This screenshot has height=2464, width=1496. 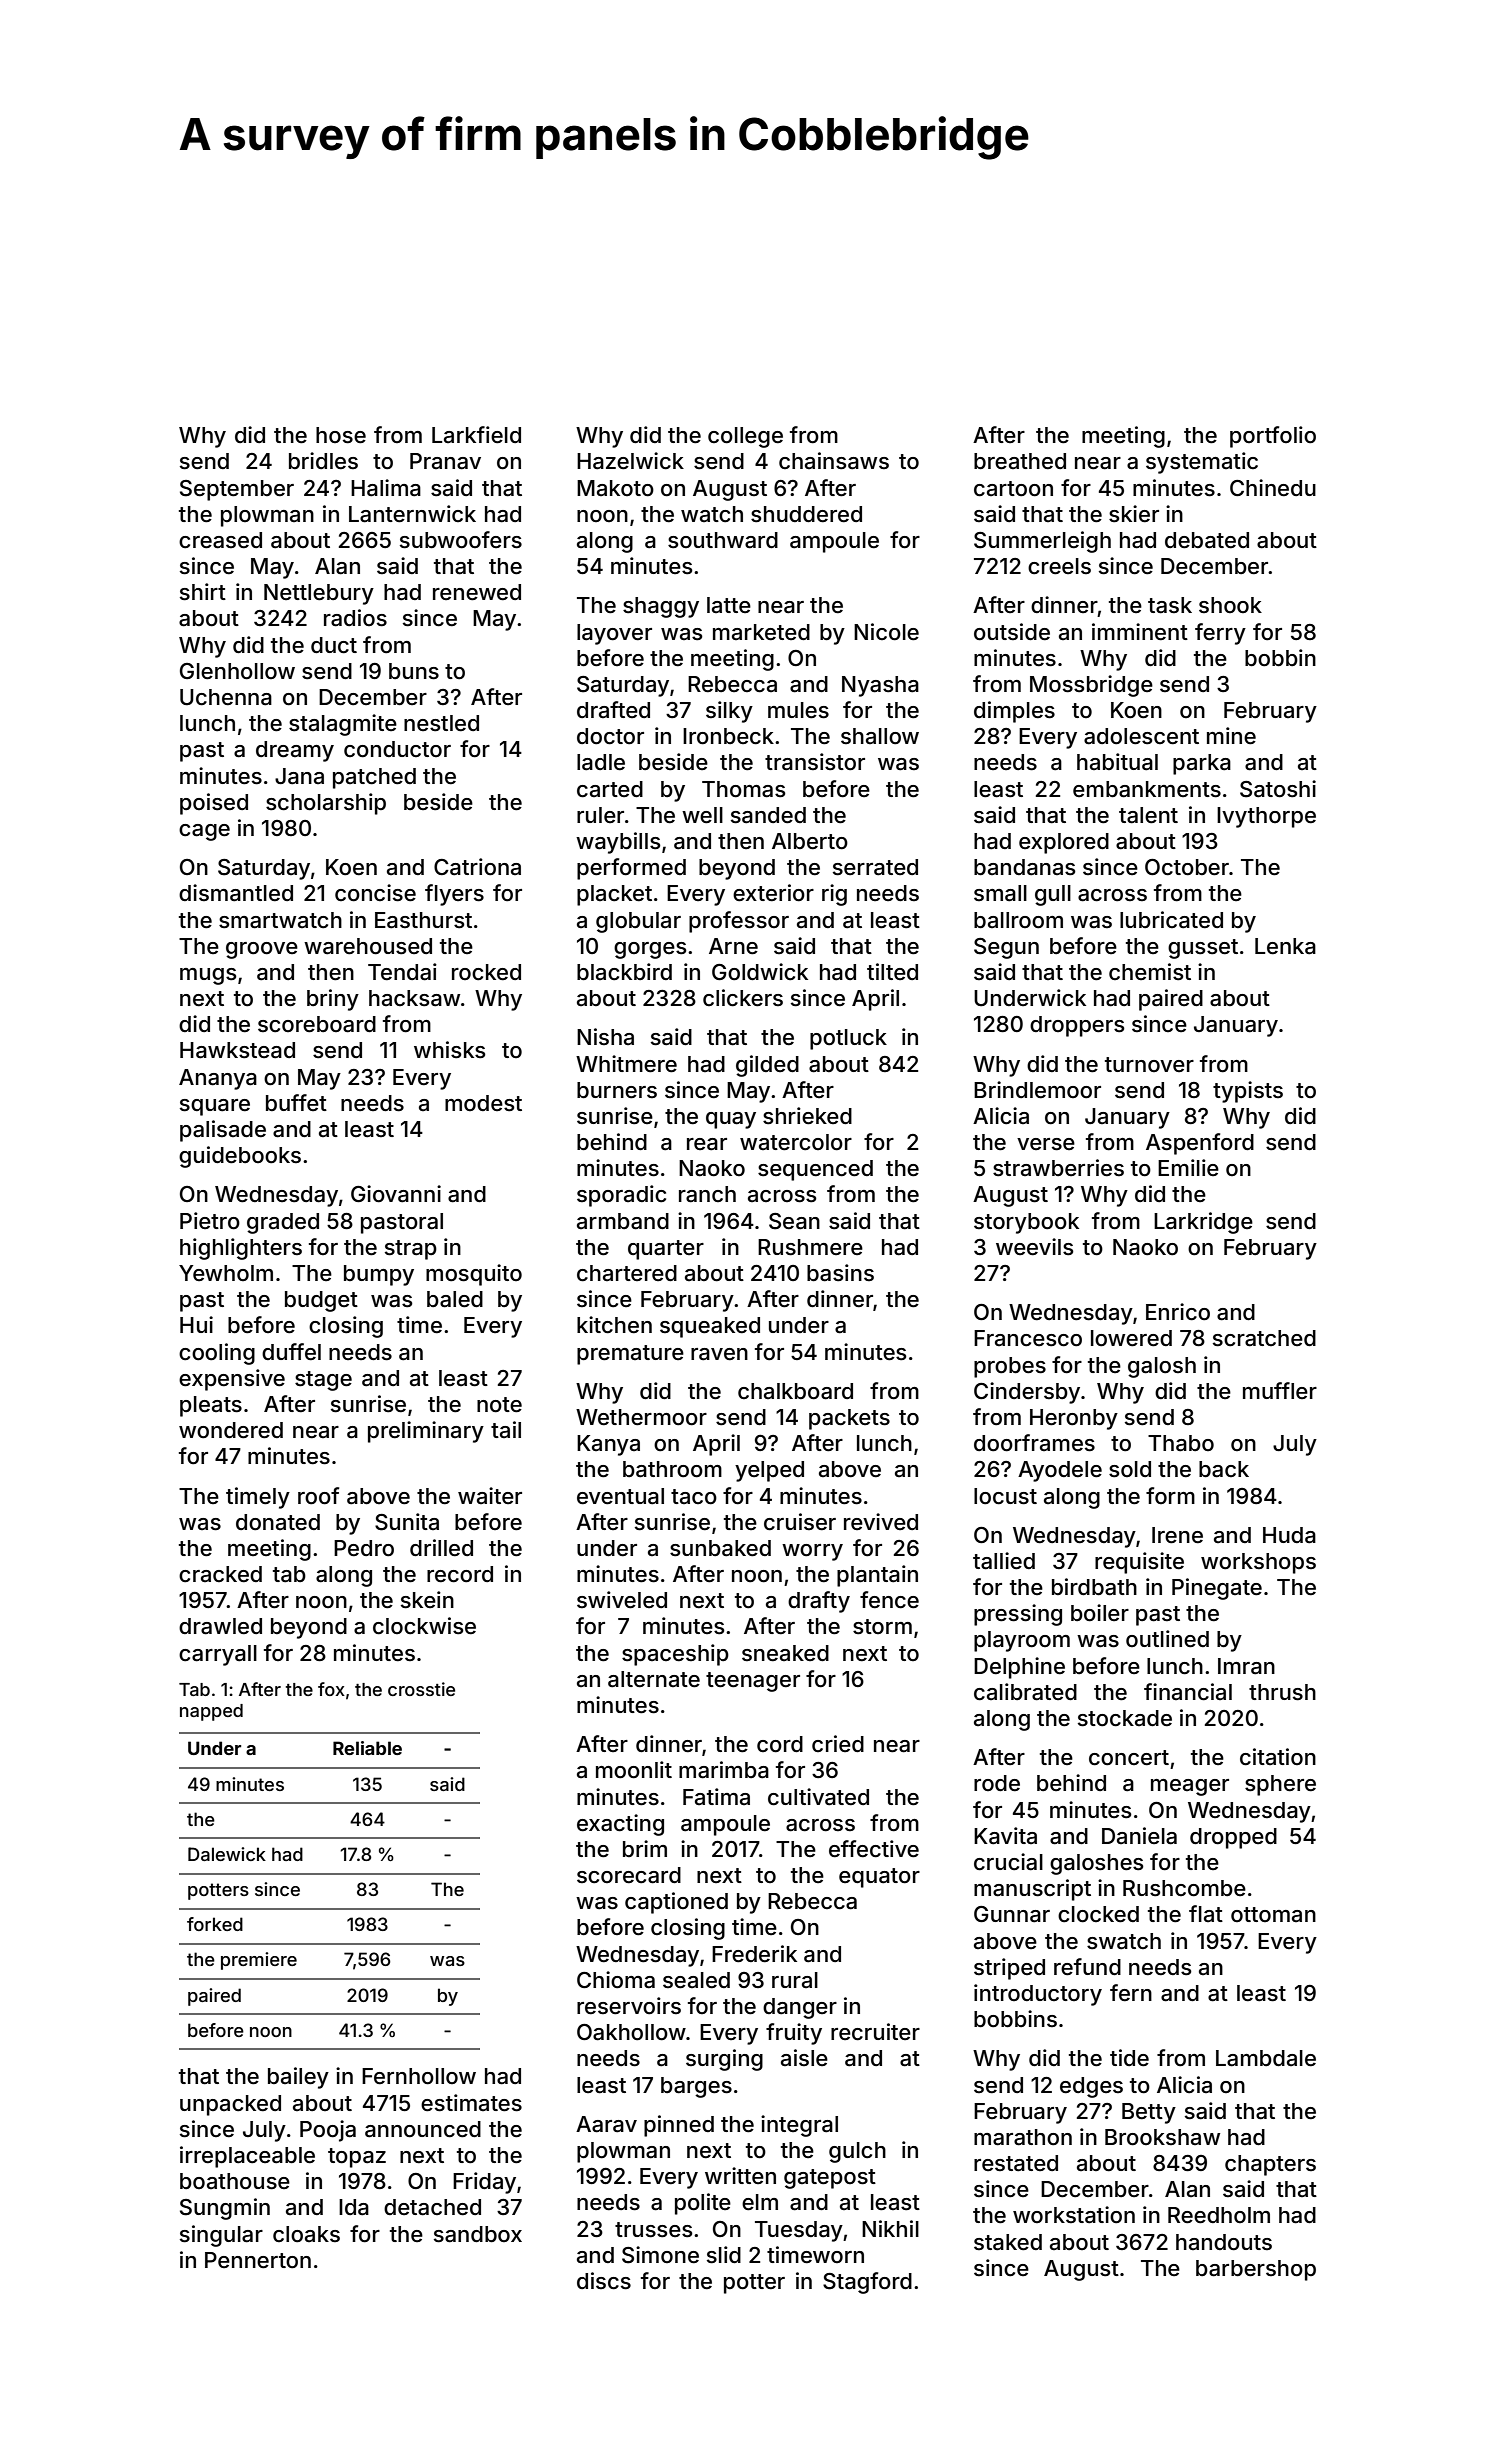 I want to click on Stagford, so click(x=867, y=2283).
